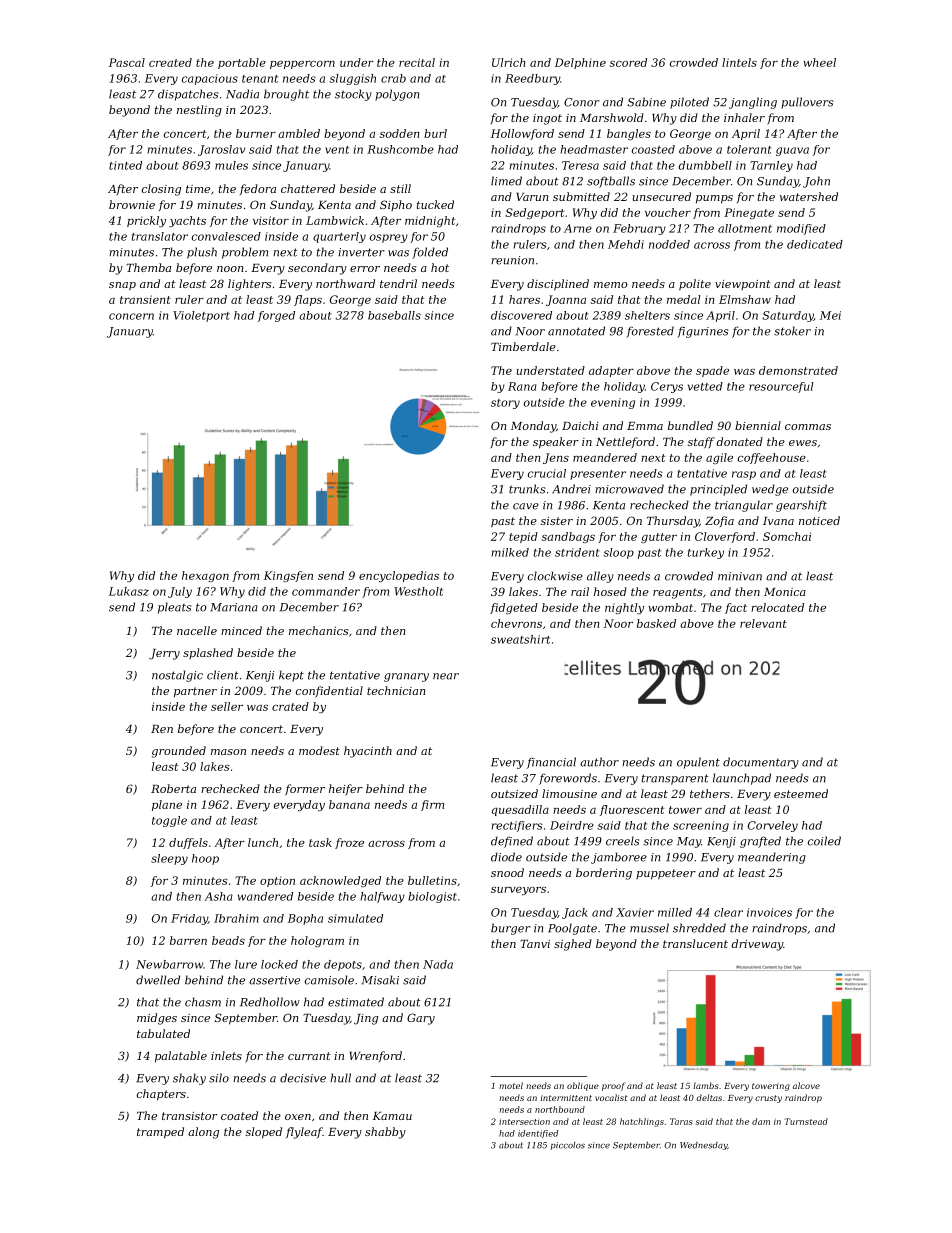  Describe the element at coordinates (736, 608) in the image. I see `fact` at that location.
